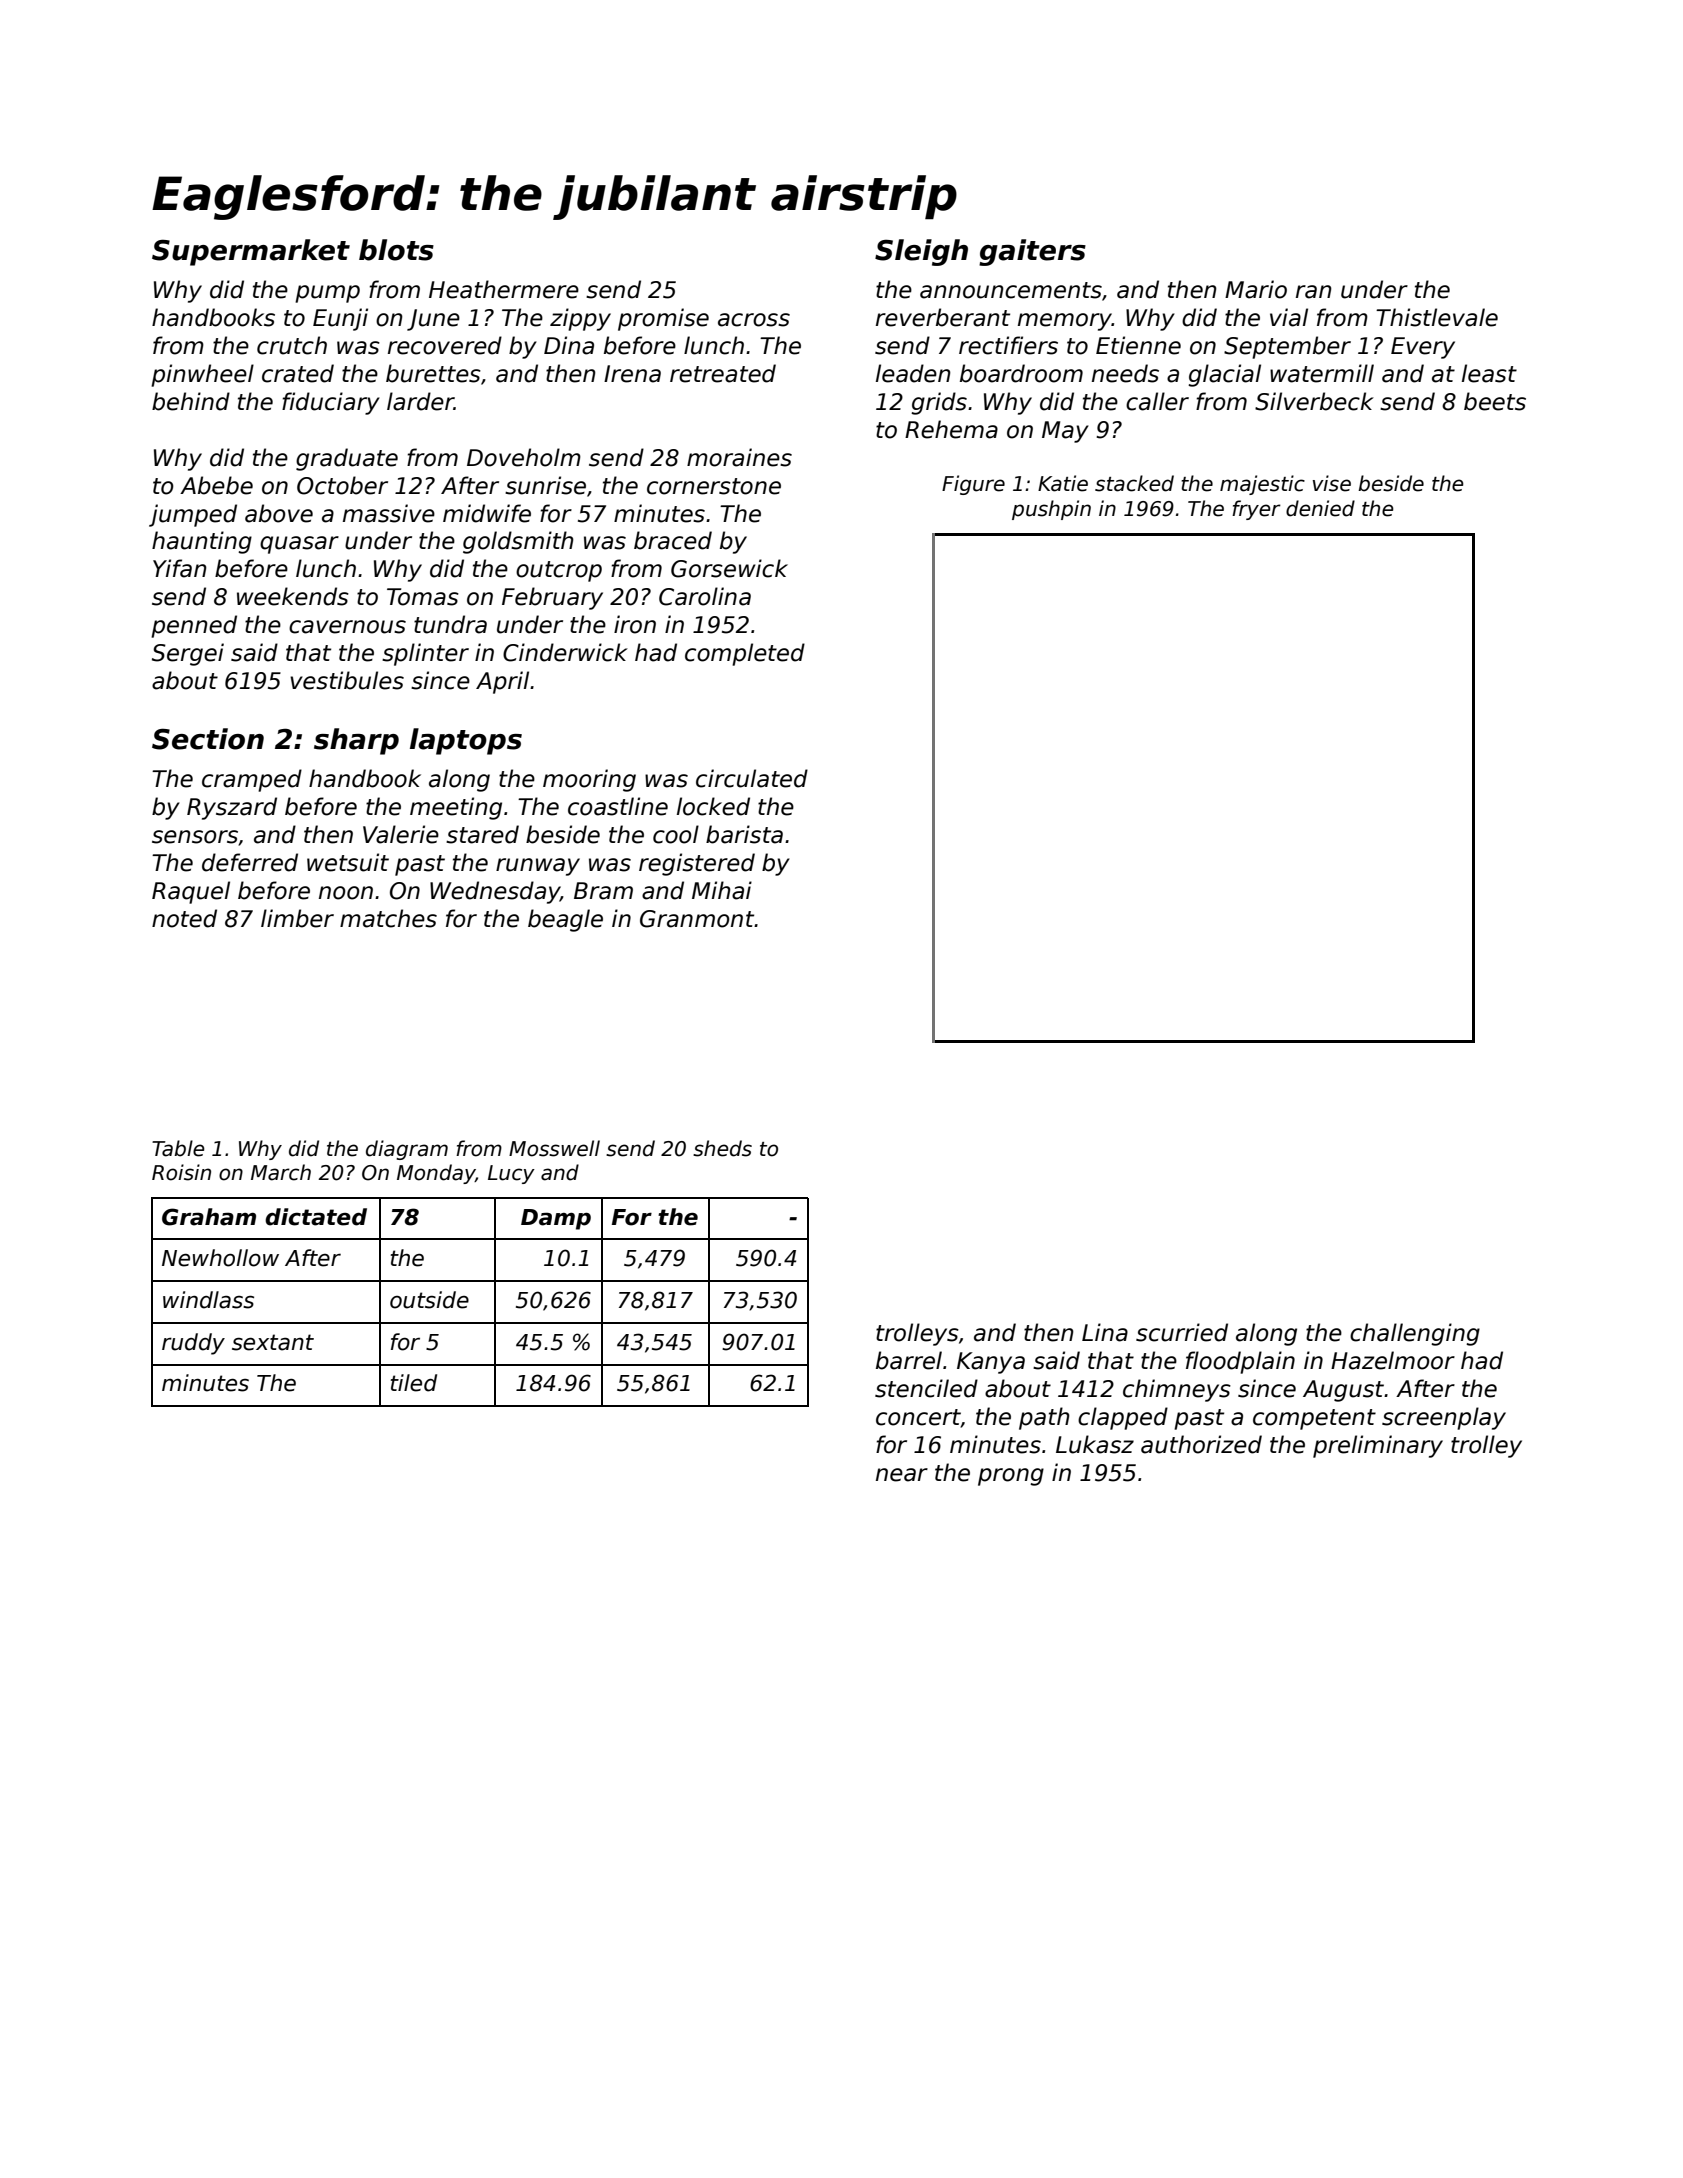 The width and height of the document is (1683, 2178). I want to click on scurried, so click(1182, 1332).
